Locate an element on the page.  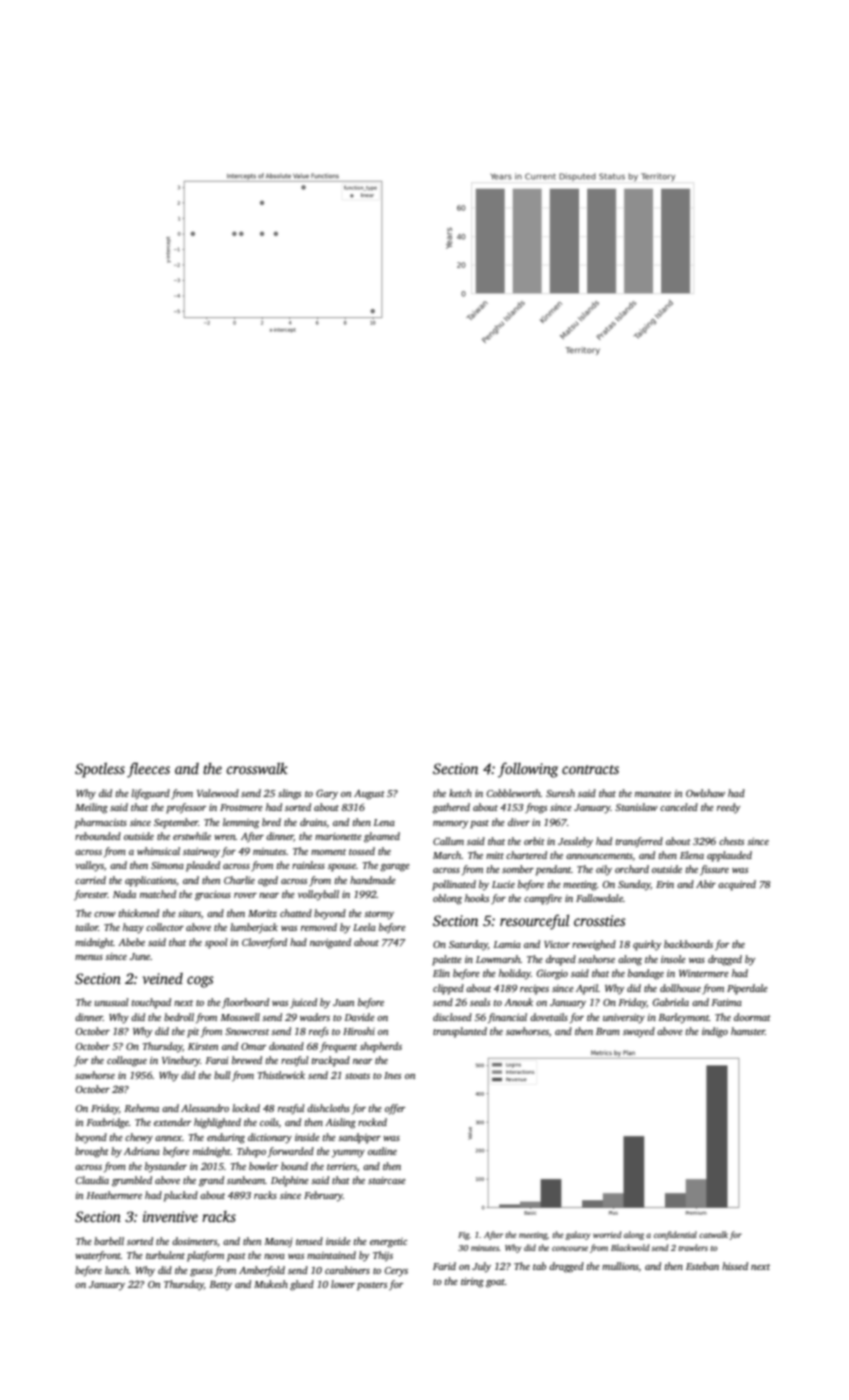
contracts is located at coordinates (590, 769).
